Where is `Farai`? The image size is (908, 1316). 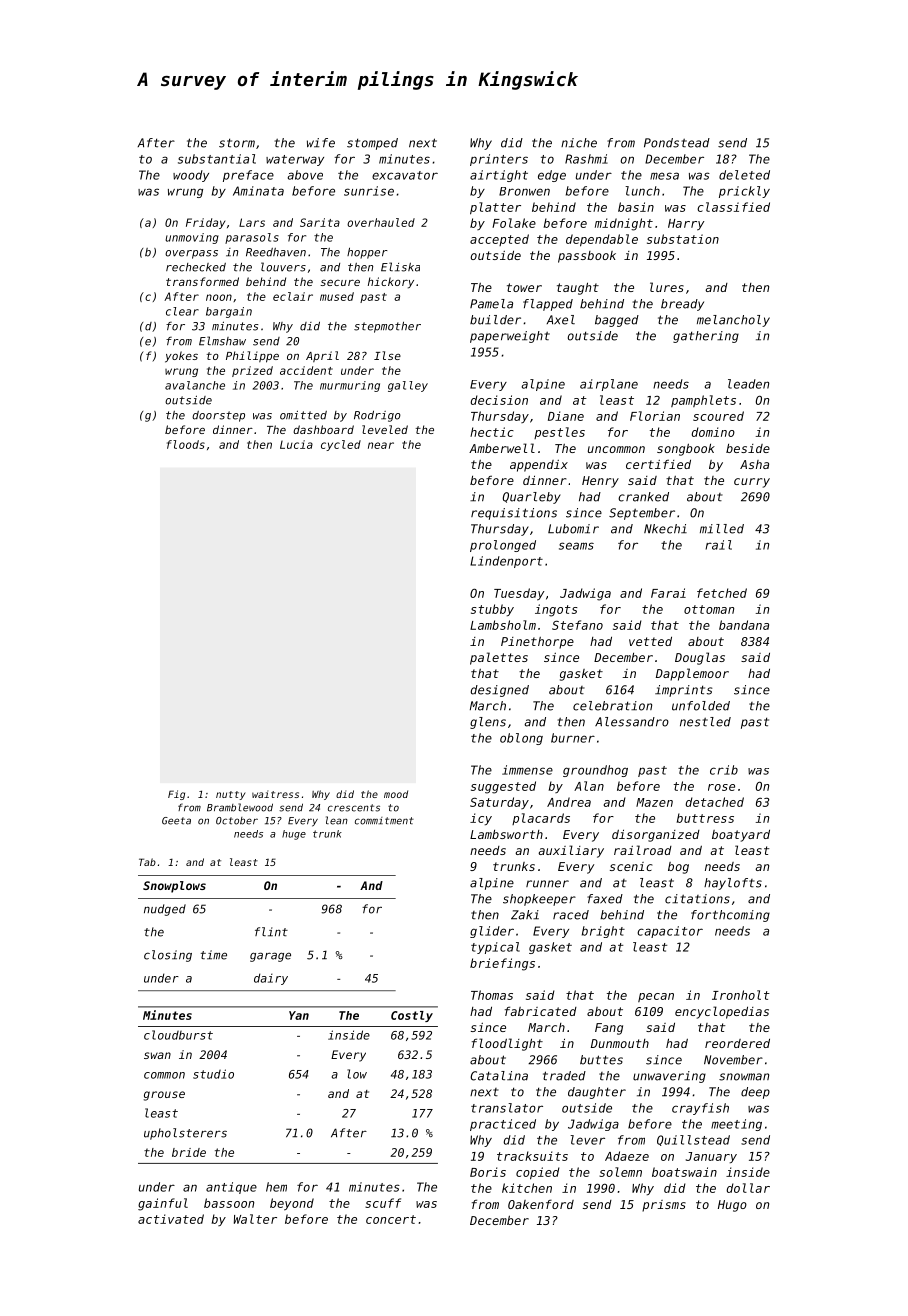
Farai is located at coordinates (668, 593).
